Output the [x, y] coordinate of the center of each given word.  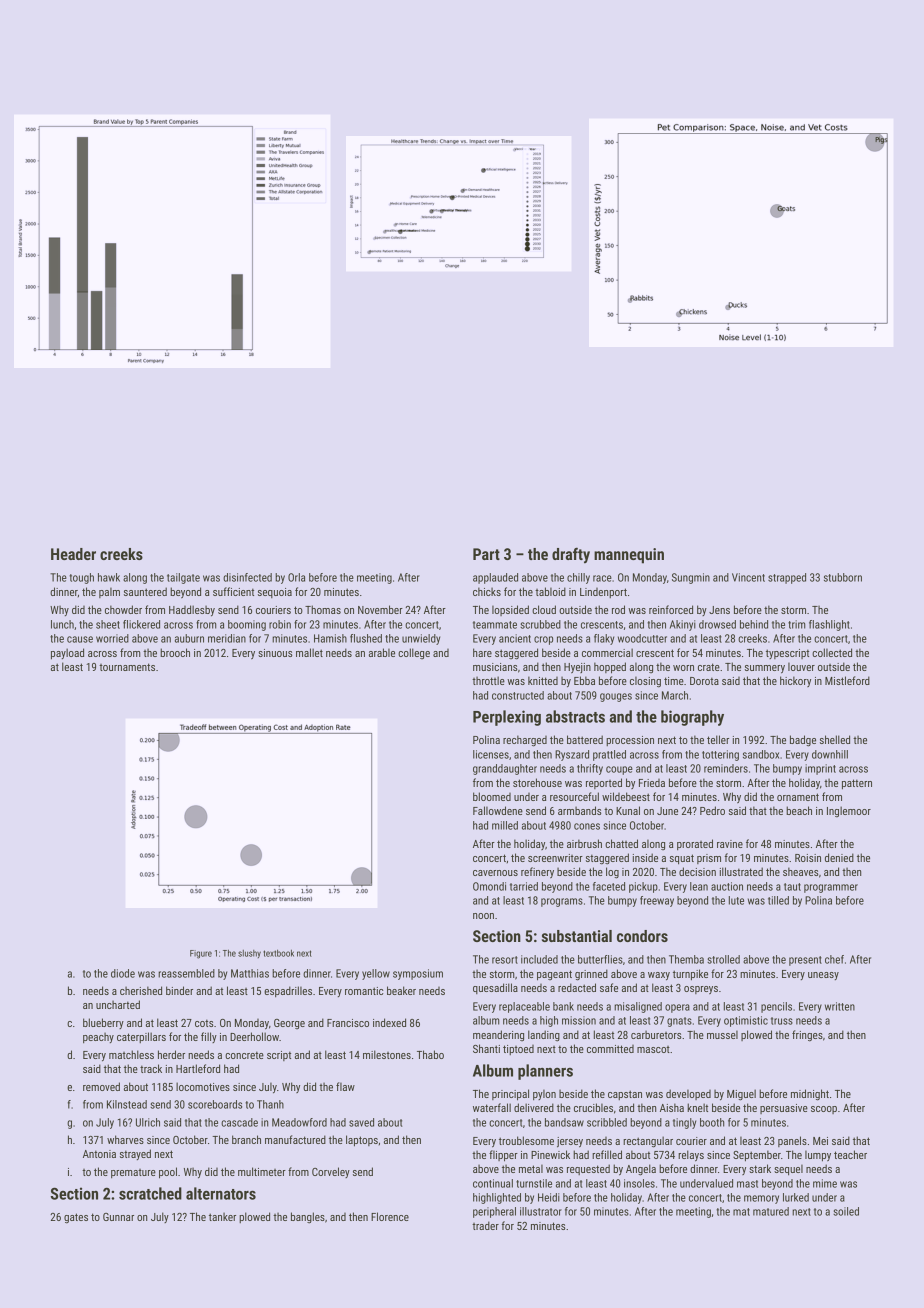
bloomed [492, 796]
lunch [62, 624]
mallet [309, 652]
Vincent [748, 577]
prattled [609, 755]
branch [246, 1139]
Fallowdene [498, 810]
